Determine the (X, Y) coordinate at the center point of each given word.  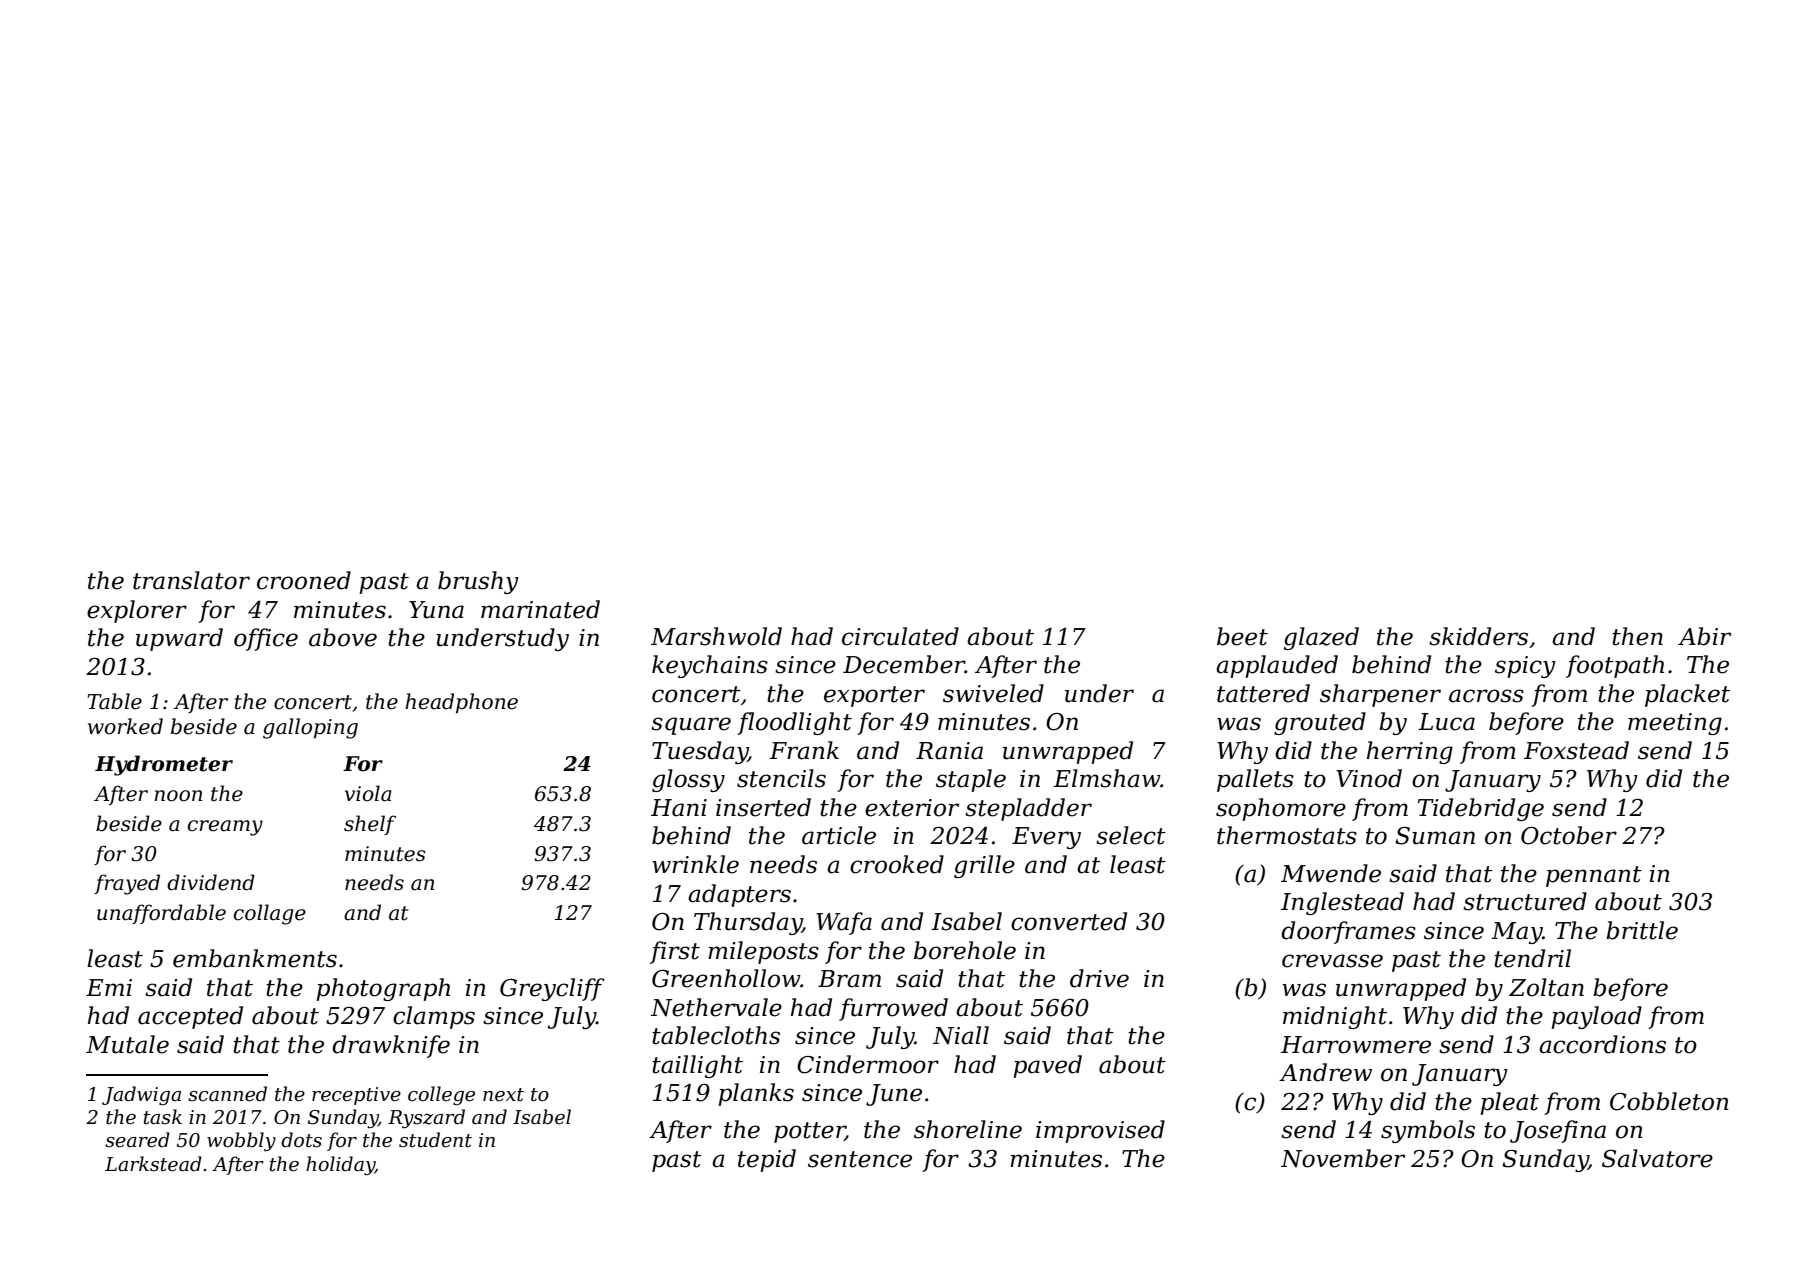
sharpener (1380, 695)
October (1569, 835)
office (266, 639)
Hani (679, 808)
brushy (478, 582)
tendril (1532, 958)
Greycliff (552, 989)
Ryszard (426, 1118)
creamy (225, 828)
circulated (900, 636)
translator (191, 580)
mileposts (763, 952)
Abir (1704, 636)
